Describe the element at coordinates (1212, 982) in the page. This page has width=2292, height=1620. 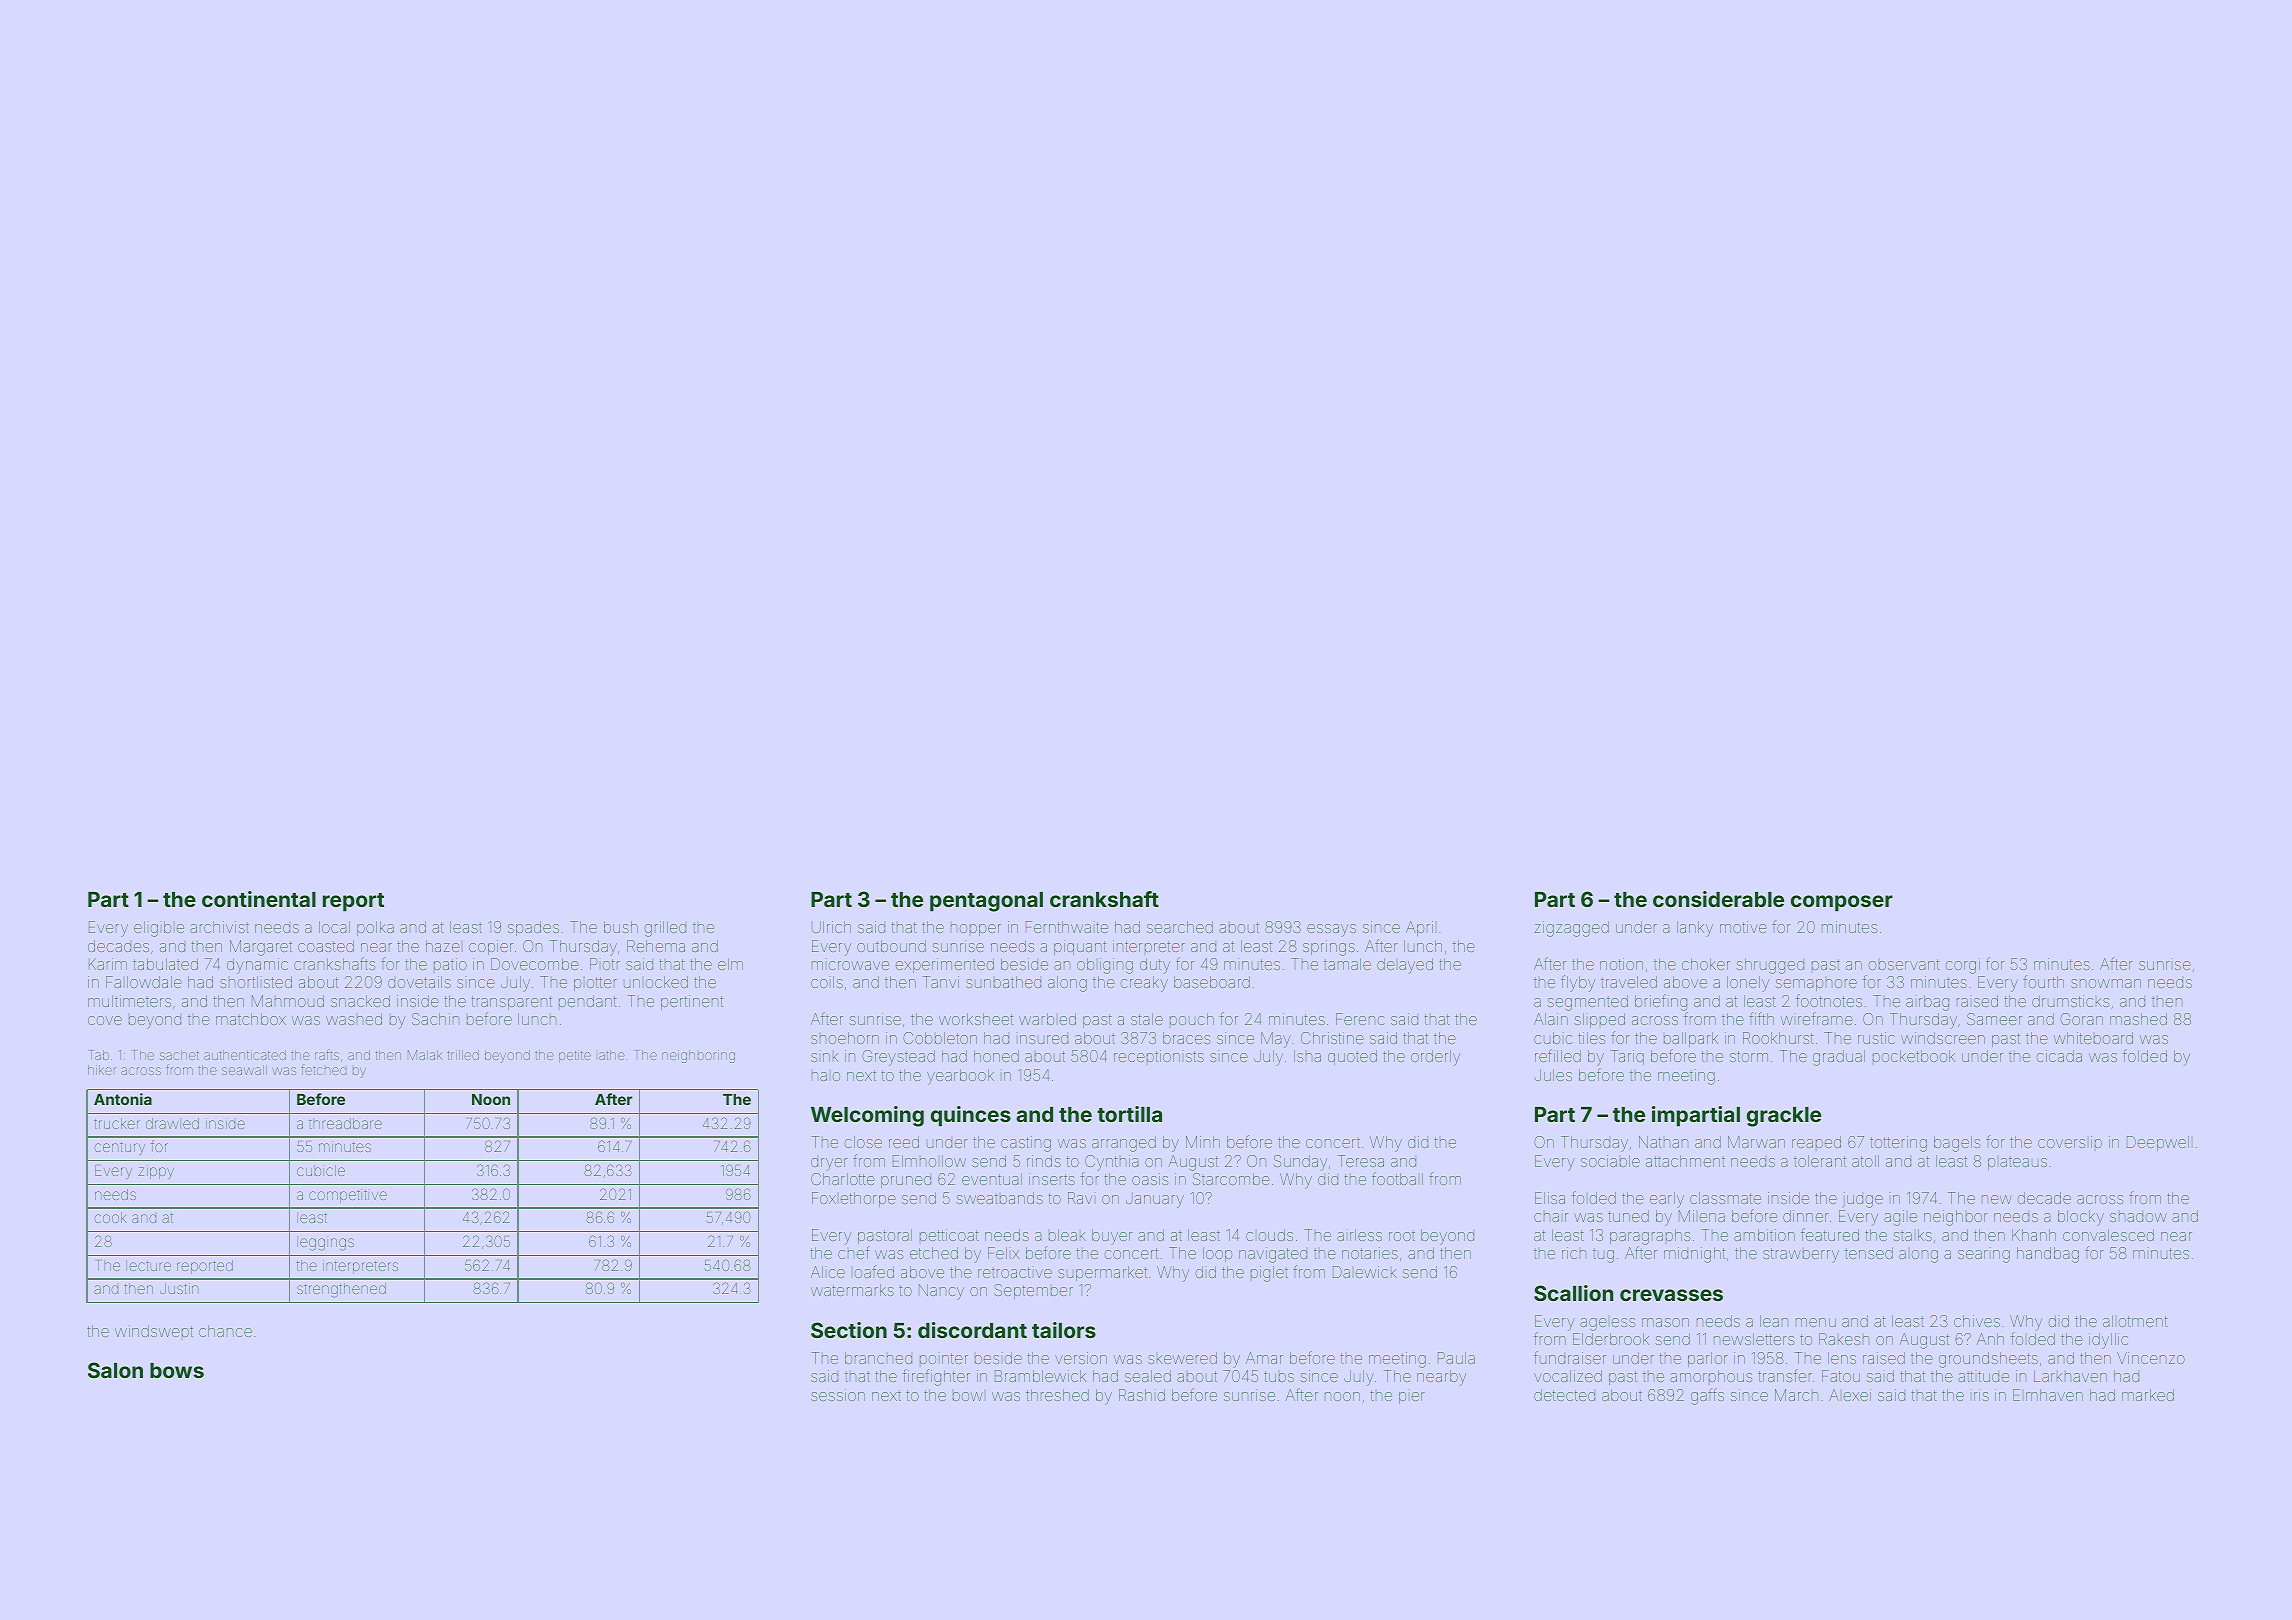
I see `baseboard` at that location.
